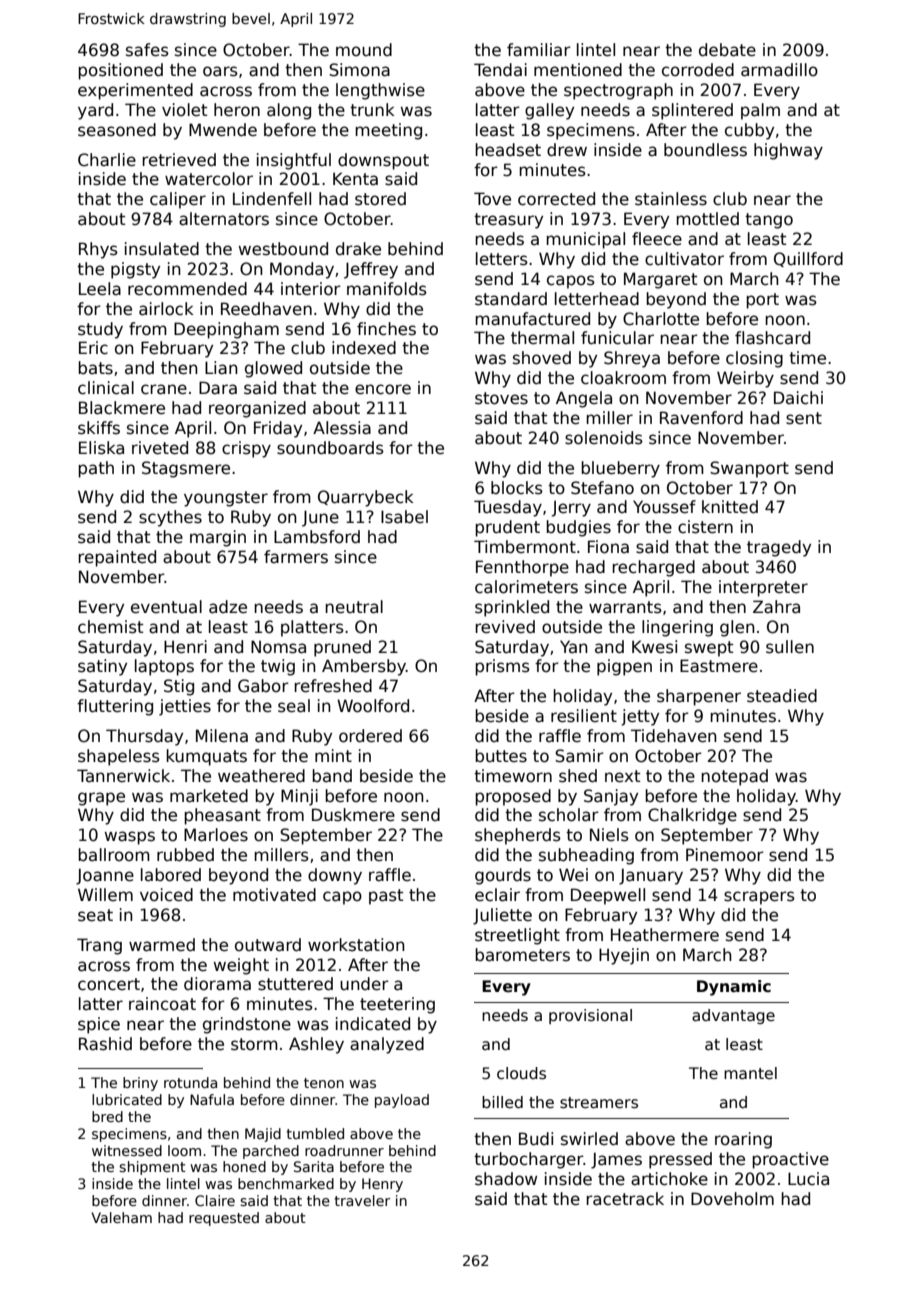 This page has width=924, height=1308. What do you see at coordinates (222, 816) in the page?
I see `pheasant` at bounding box center [222, 816].
